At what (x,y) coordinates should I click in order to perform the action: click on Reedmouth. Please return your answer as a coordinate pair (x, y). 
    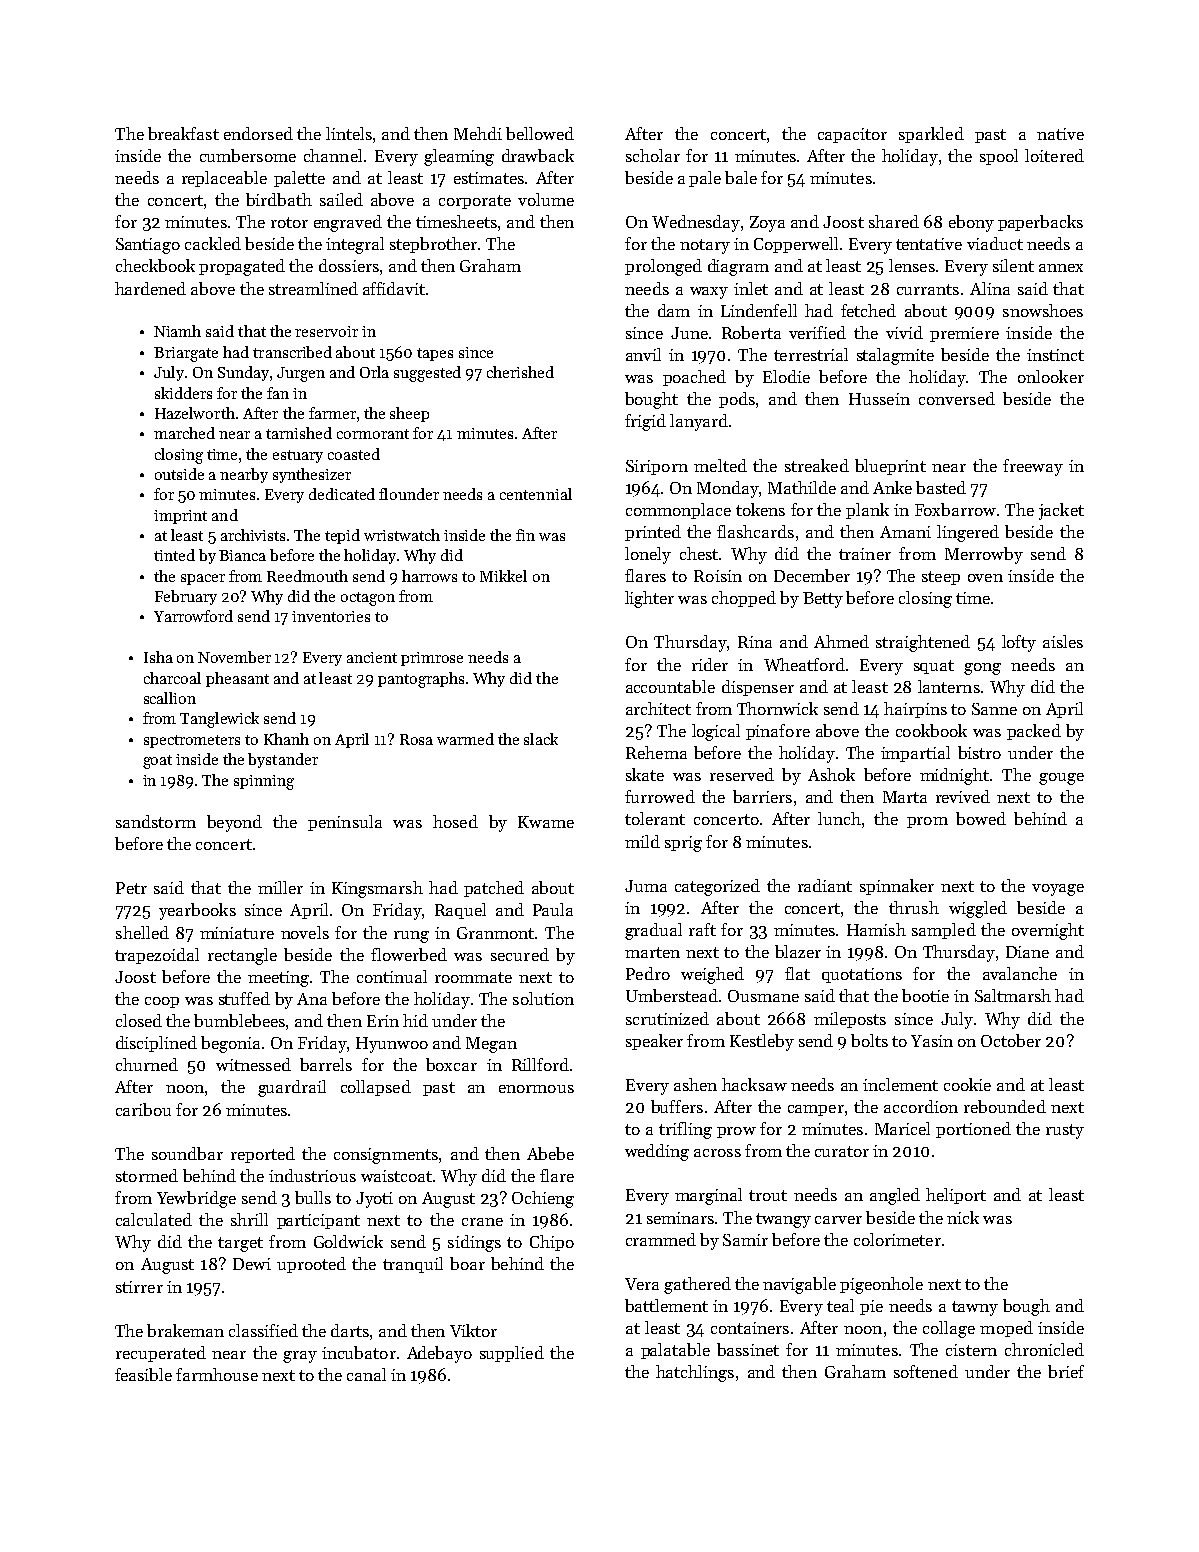
    Looking at the image, I should click on (307, 576).
